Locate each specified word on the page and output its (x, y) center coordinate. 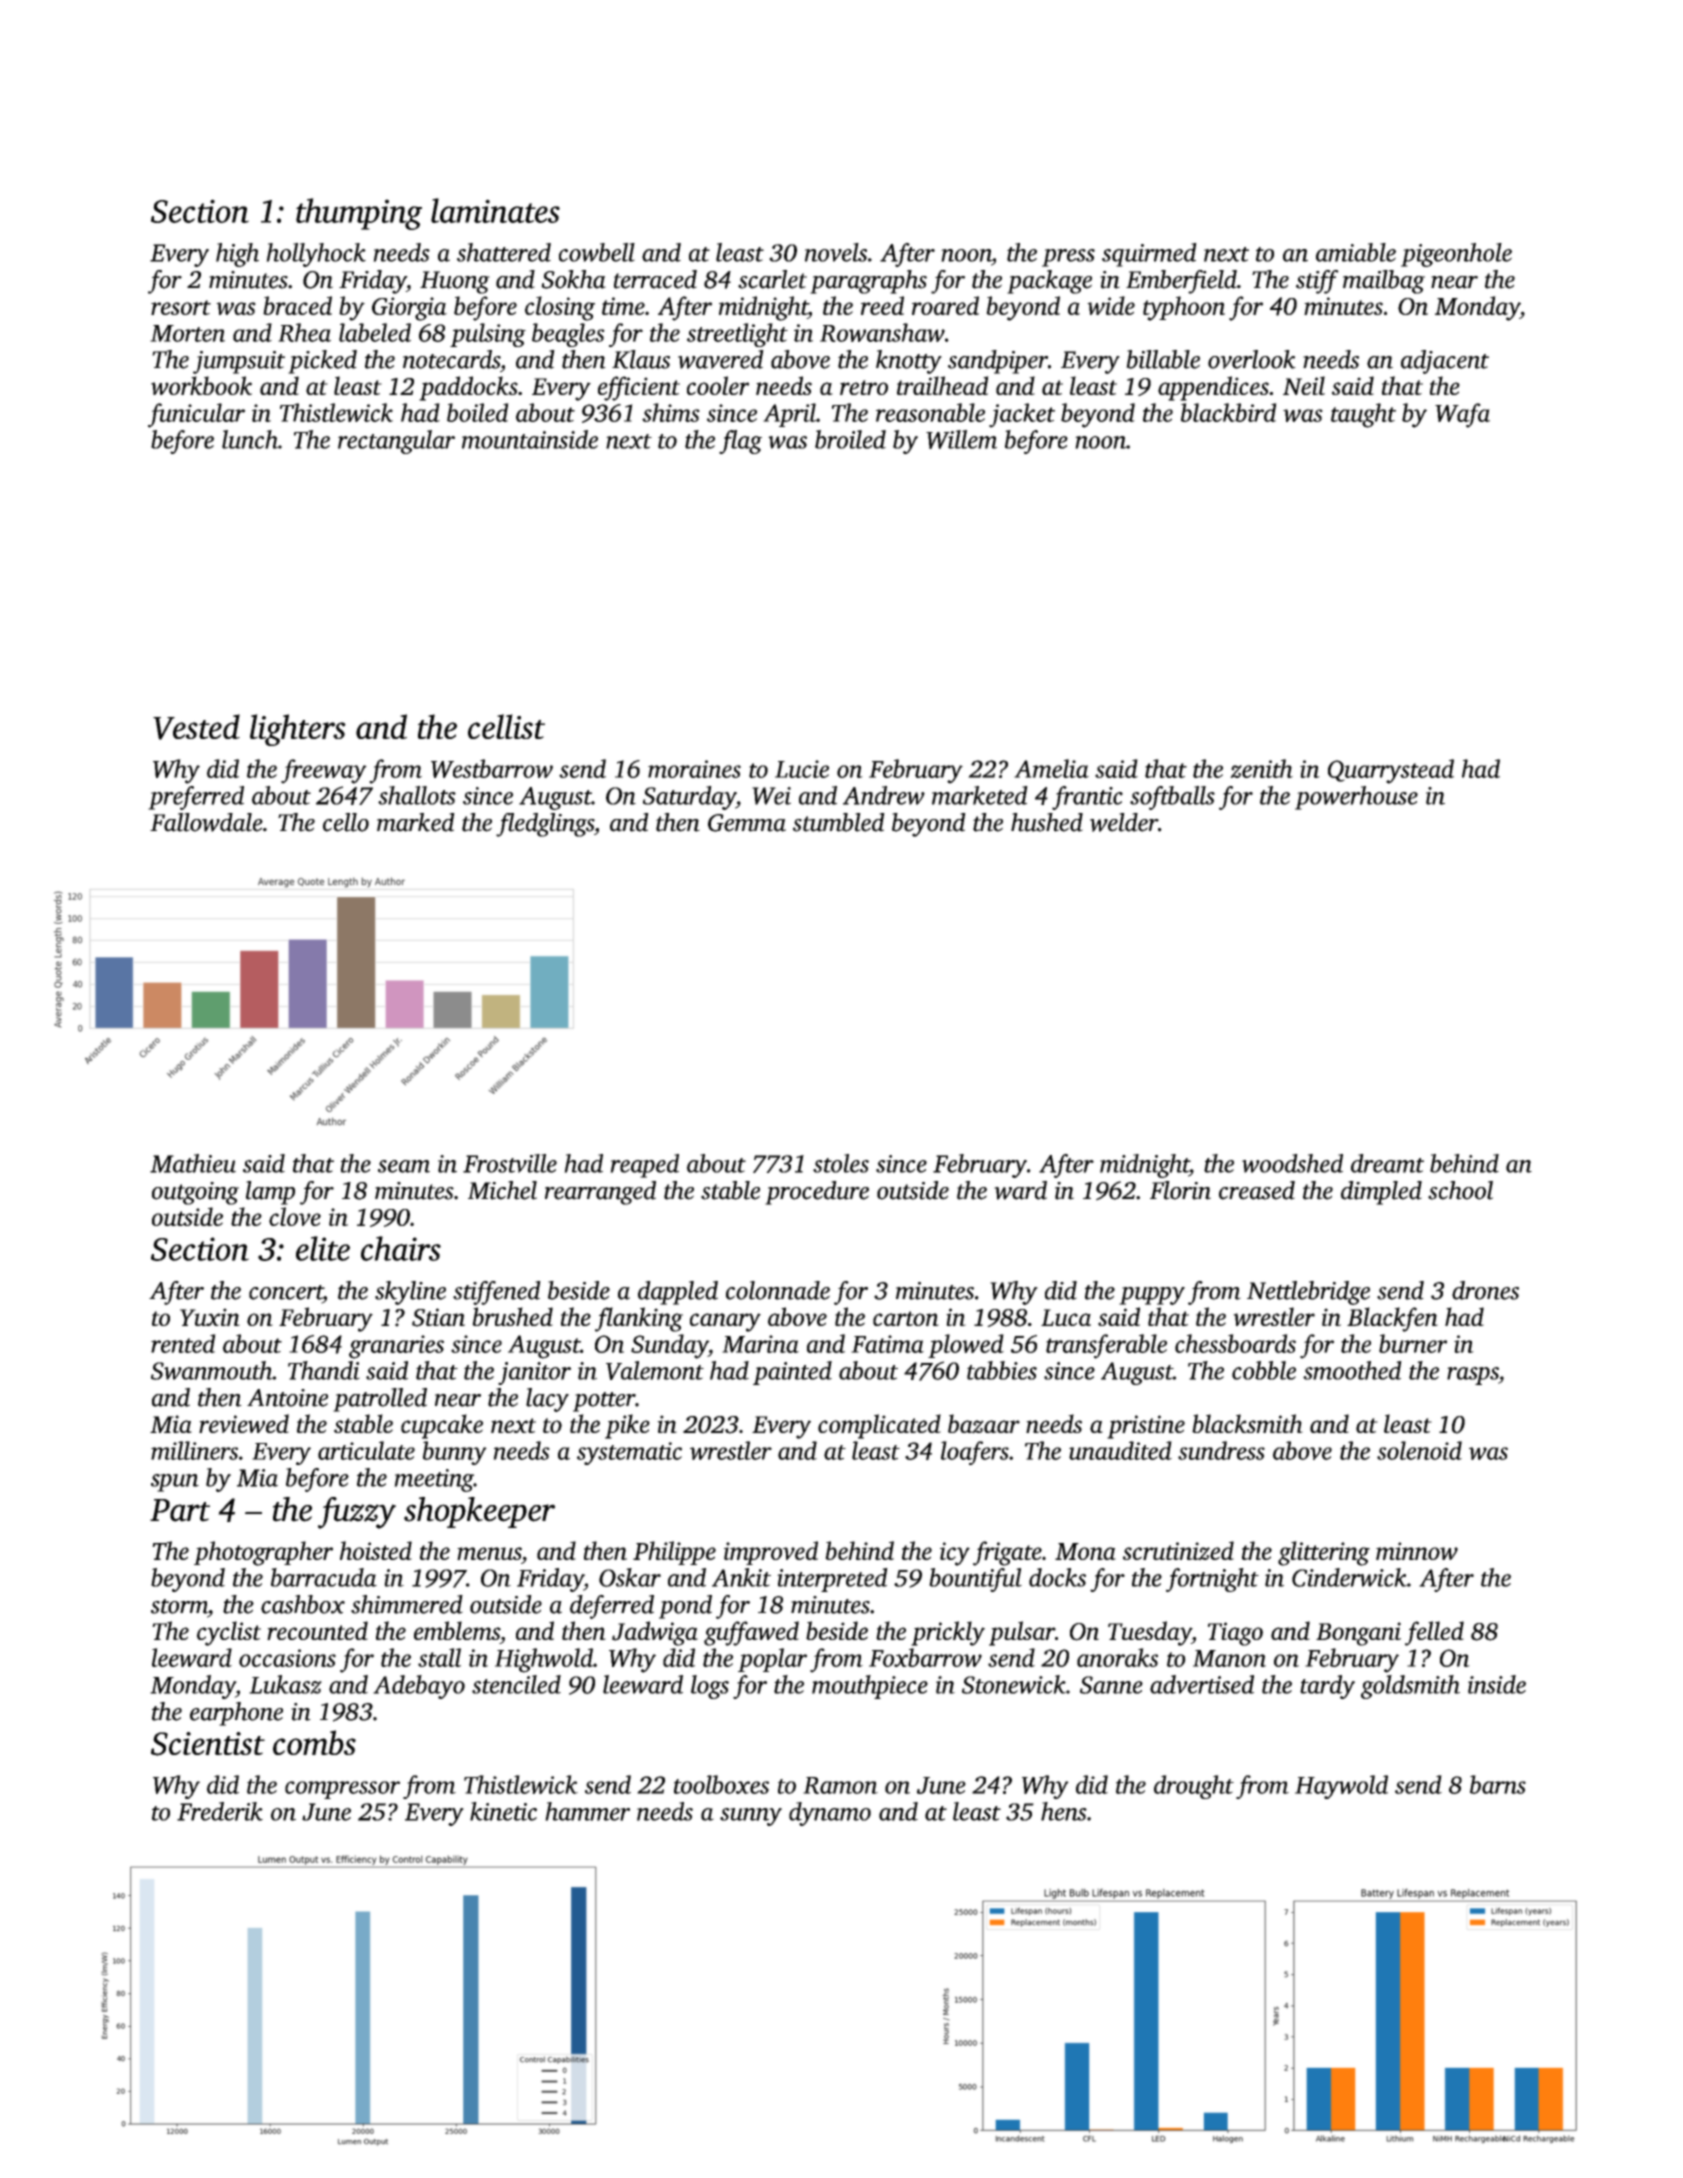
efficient (639, 388)
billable (1163, 359)
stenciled (516, 1684)
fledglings (545, 825)
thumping (359, 214)
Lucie (802, 769)
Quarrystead (1391, 771)
